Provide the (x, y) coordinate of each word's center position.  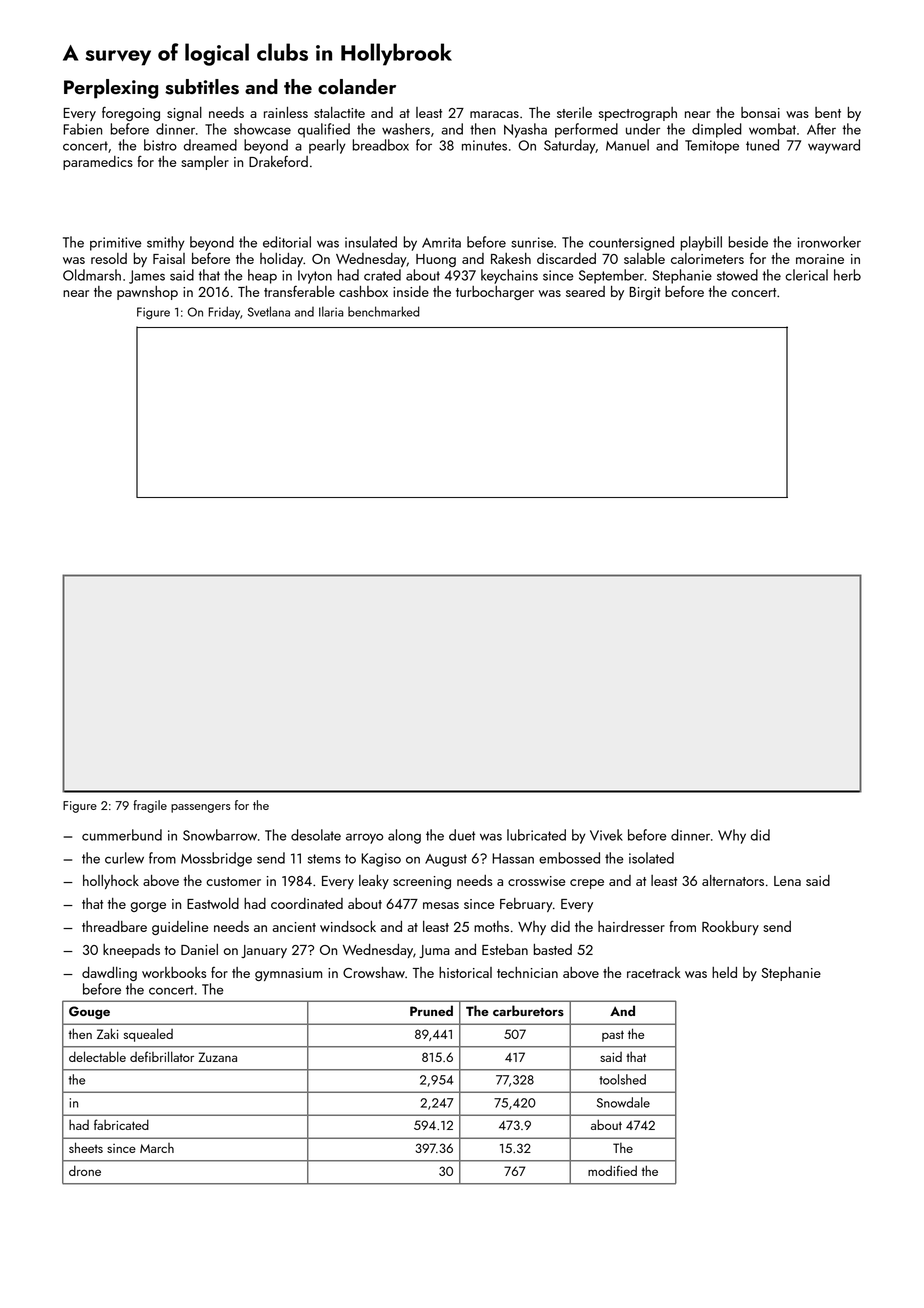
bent (828, 112)
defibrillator (162, 1056)
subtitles (202, 87)
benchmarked (384, 311)
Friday (224, 312)
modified (612, 1170)
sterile (574, 112)
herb (847, 275)
